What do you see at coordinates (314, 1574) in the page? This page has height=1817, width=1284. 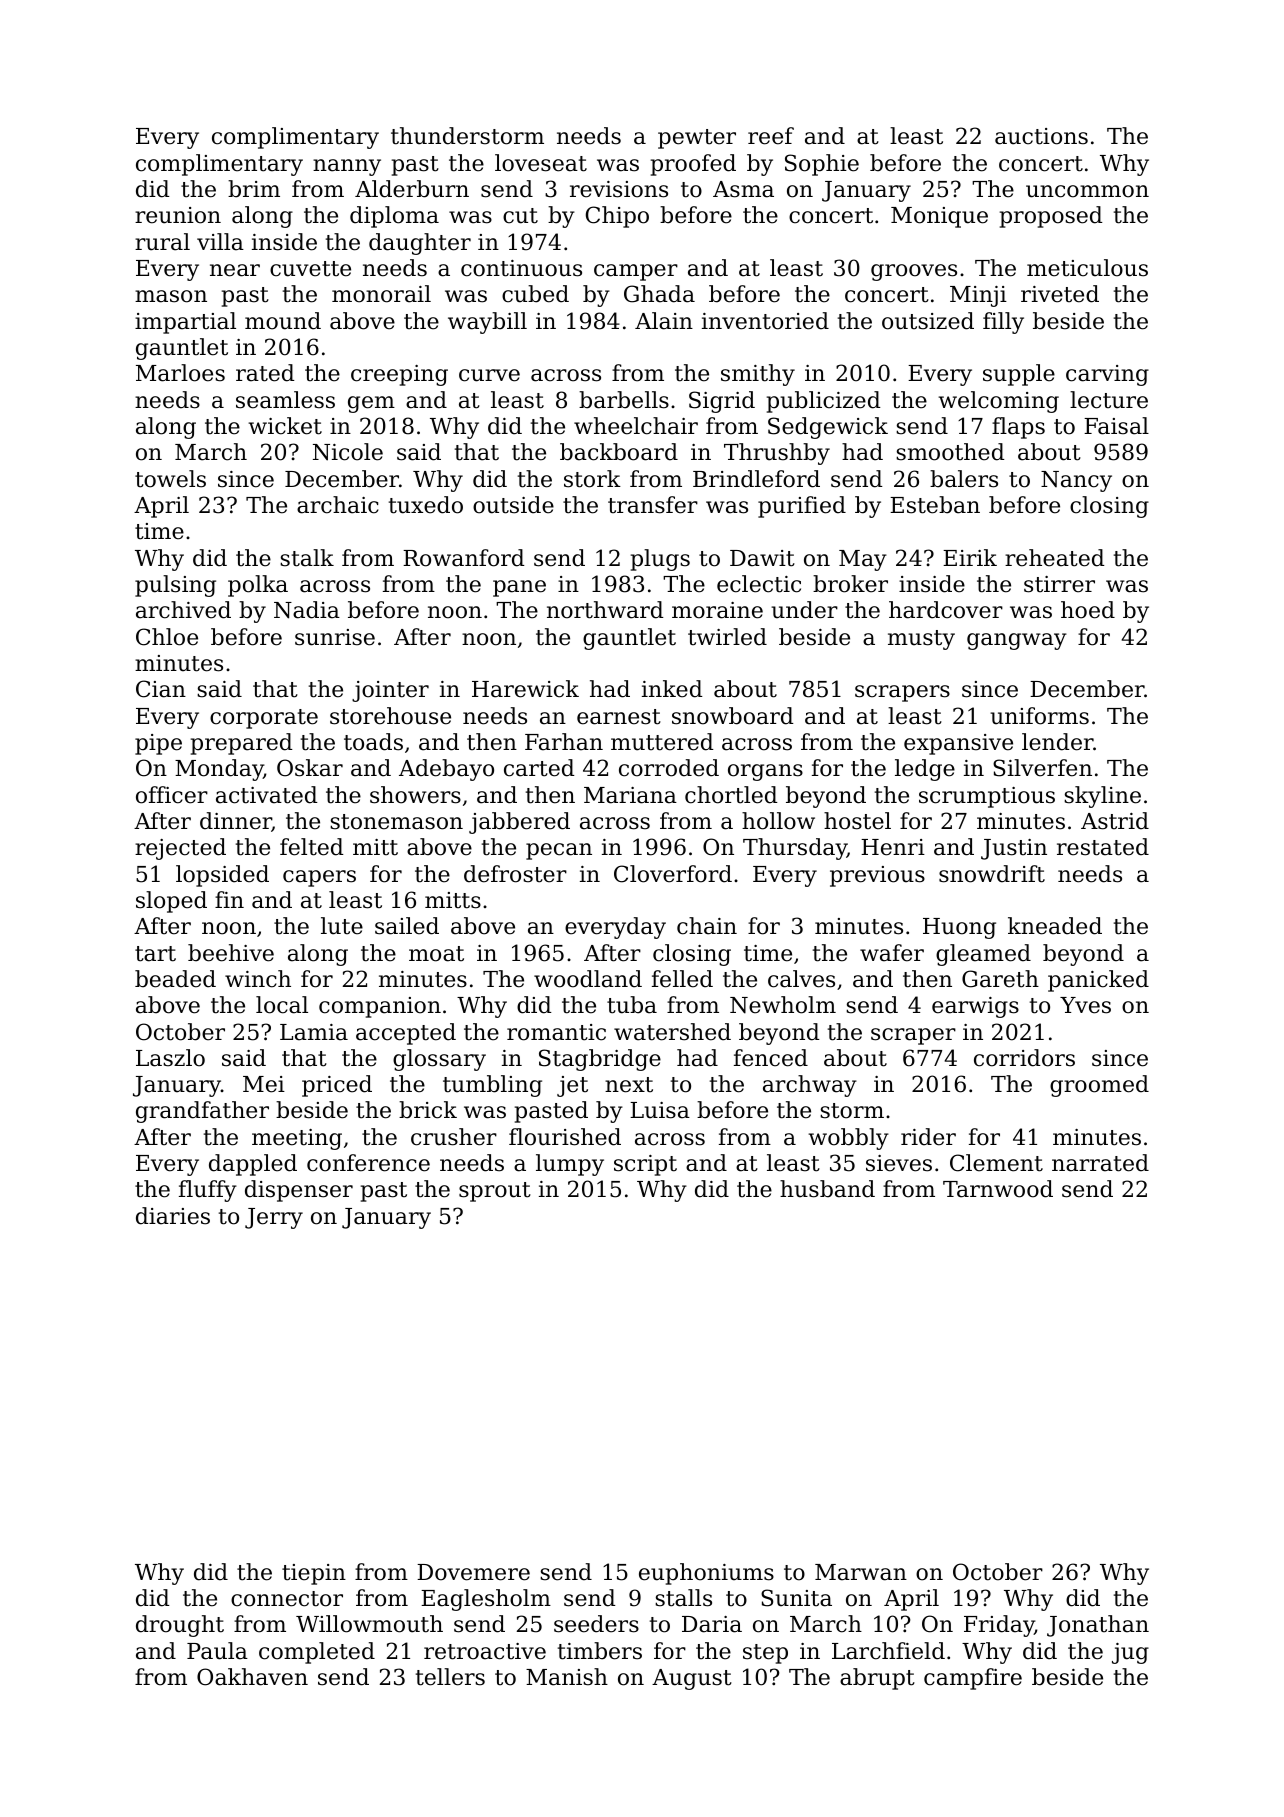 I see `tiepin` at bounding box center [314, 1574].
